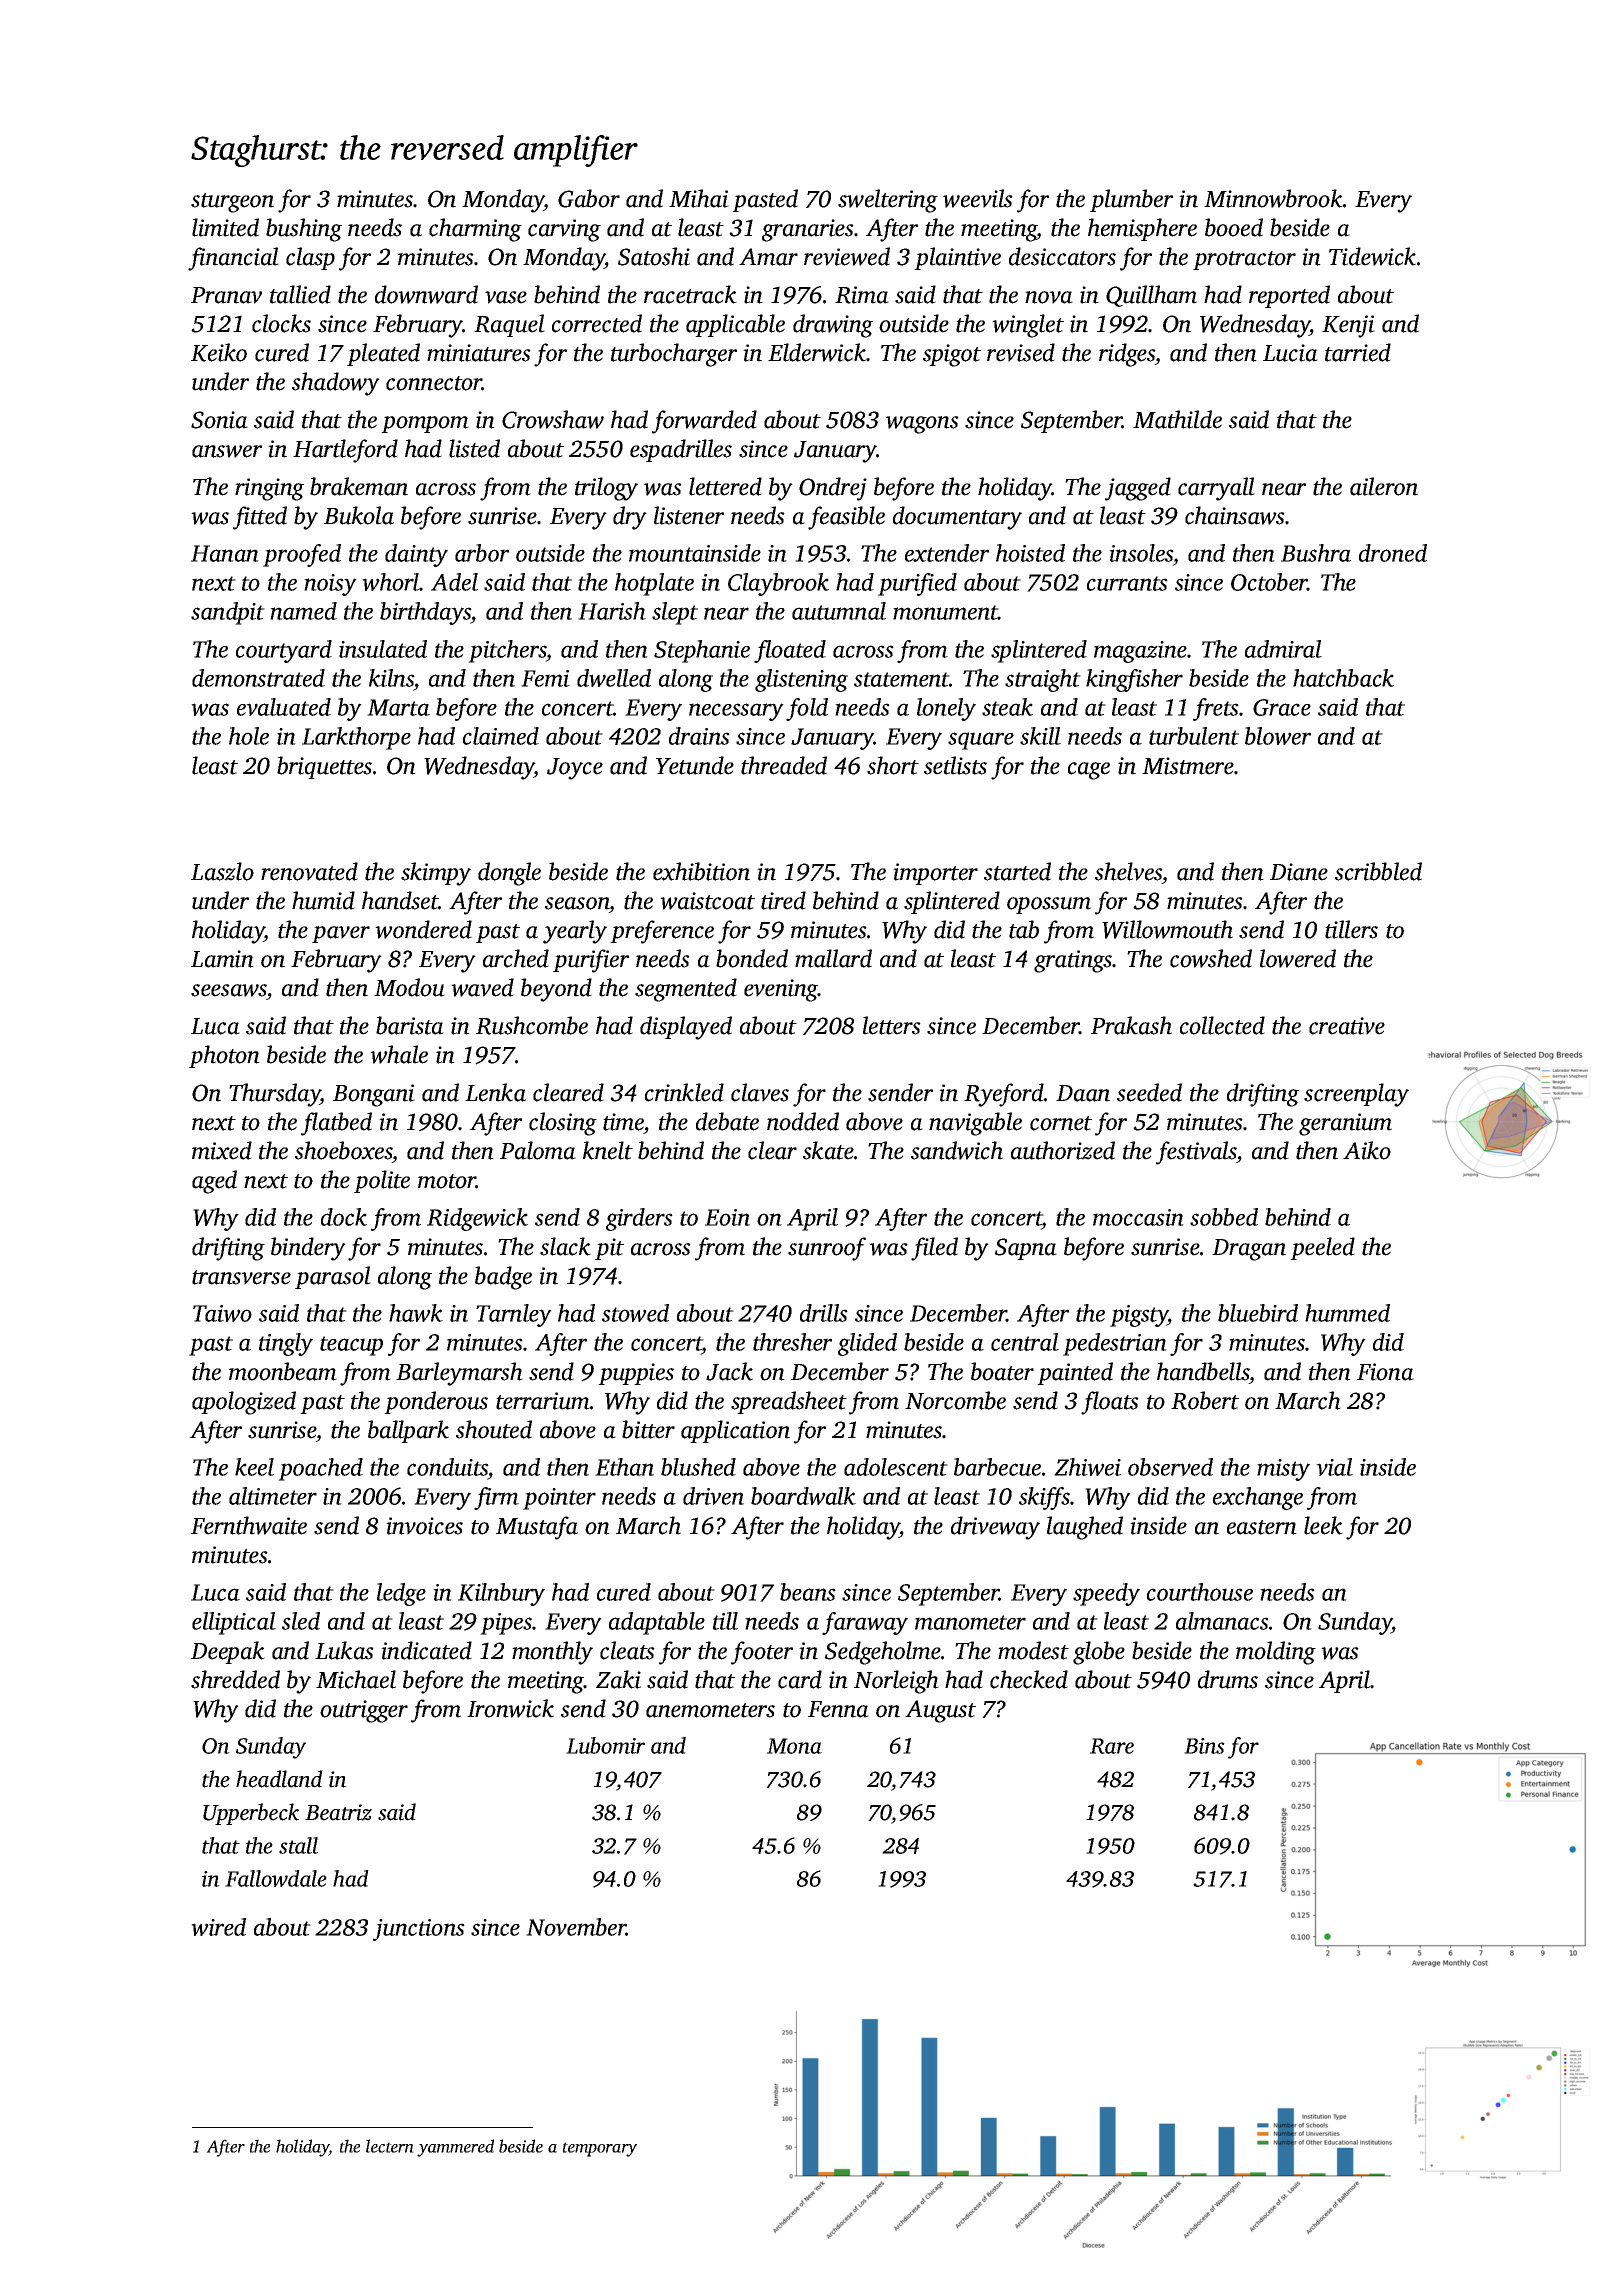 The width and height of the screenshot is (1620, 2292). What do you see at coordinates (401, 1594) in the screenshot?
I see `ledge` at bounding box center [401, 1594].
